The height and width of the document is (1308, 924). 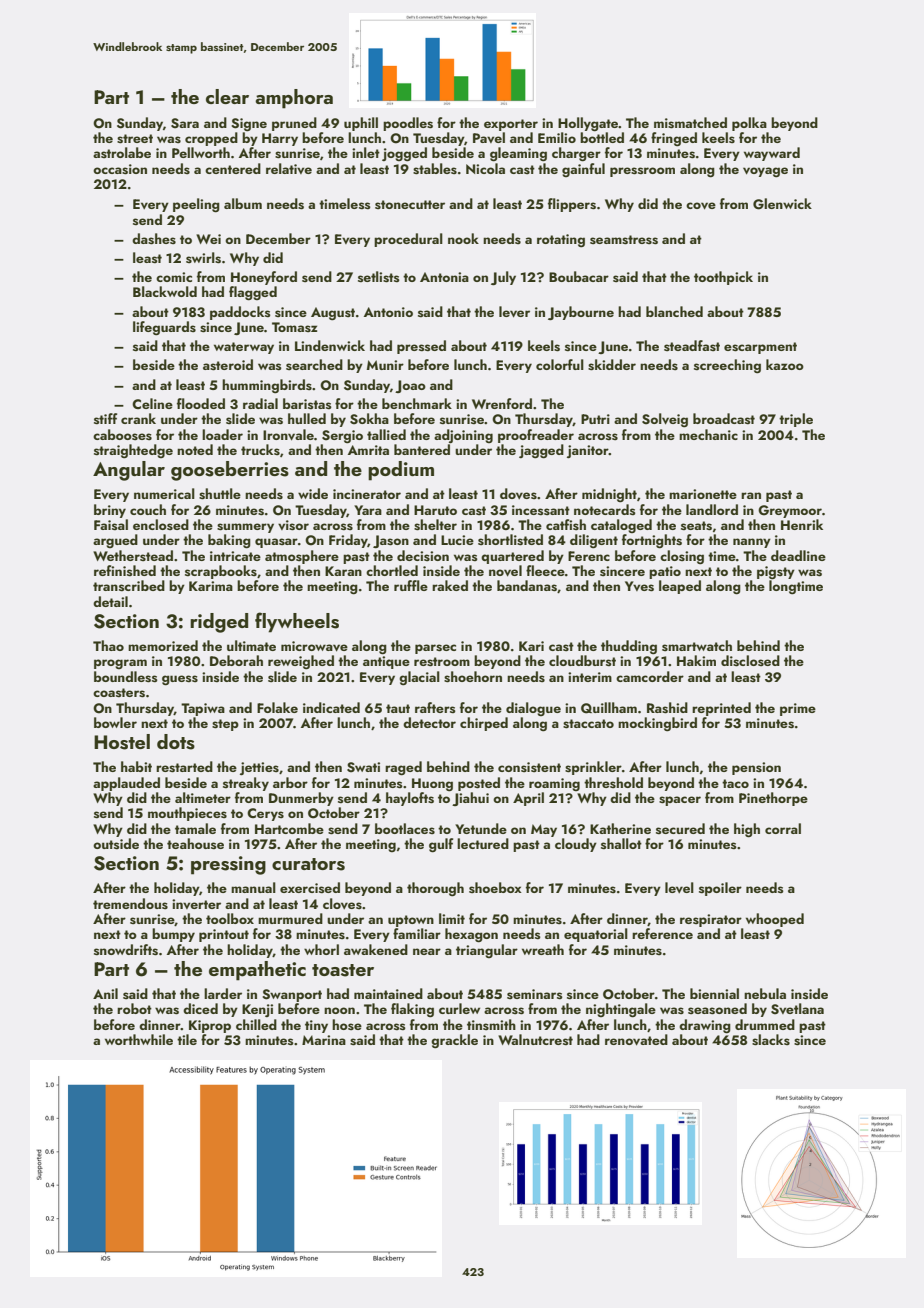 What do you see at coordinates (120, 169) in the document?
I see `occasion` at bounding box center [120, 169].
